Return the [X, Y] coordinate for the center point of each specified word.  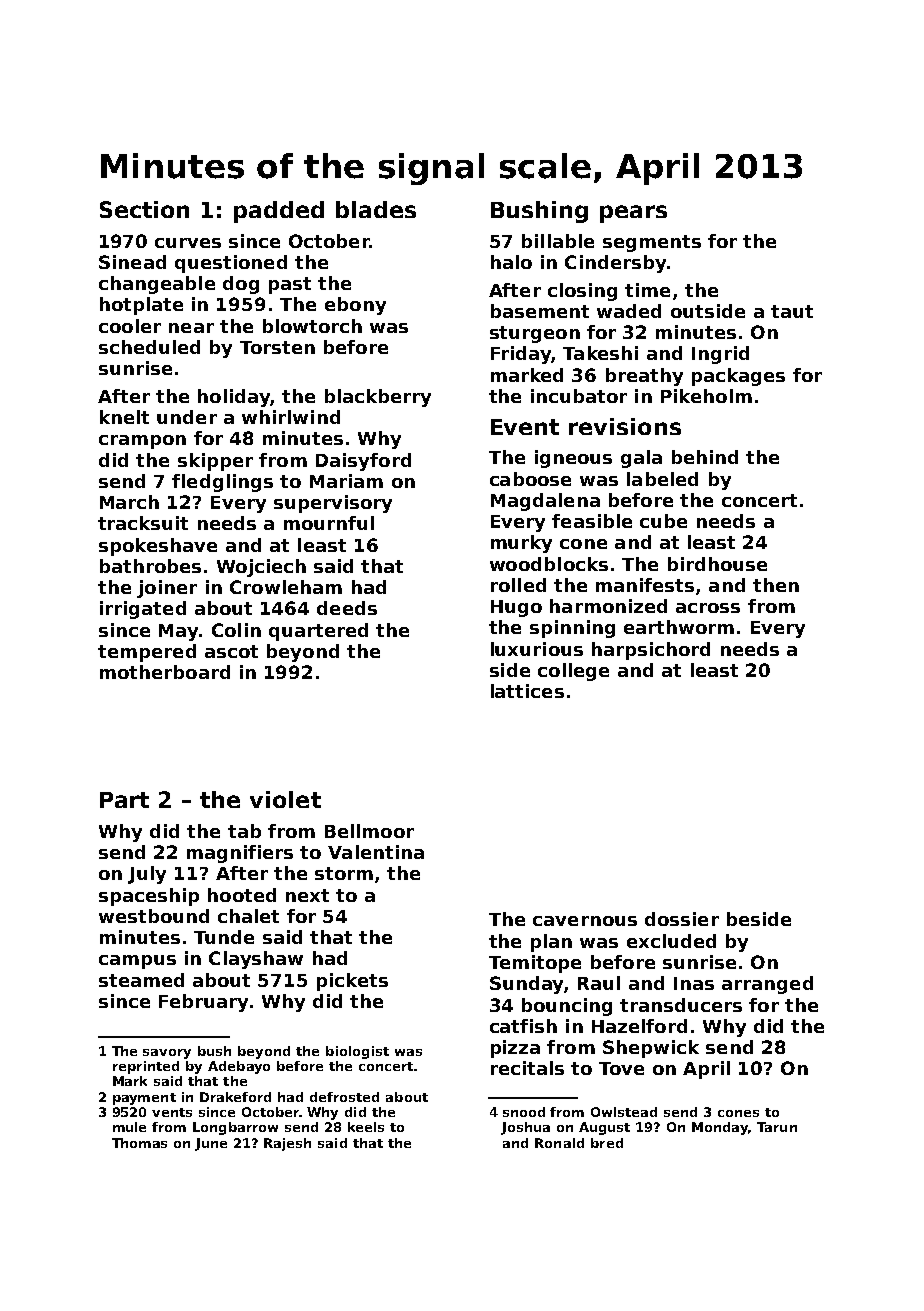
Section [144, 209]
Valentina [376, 852]
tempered [147, 653]
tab [244, 831]
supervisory [333, 504]
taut [792, 311]
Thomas [139, 1143]
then [776, 585]
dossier [682, 919]
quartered [318, 632]
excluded [671, 941]
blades [376, 209]
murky [521, 544]
